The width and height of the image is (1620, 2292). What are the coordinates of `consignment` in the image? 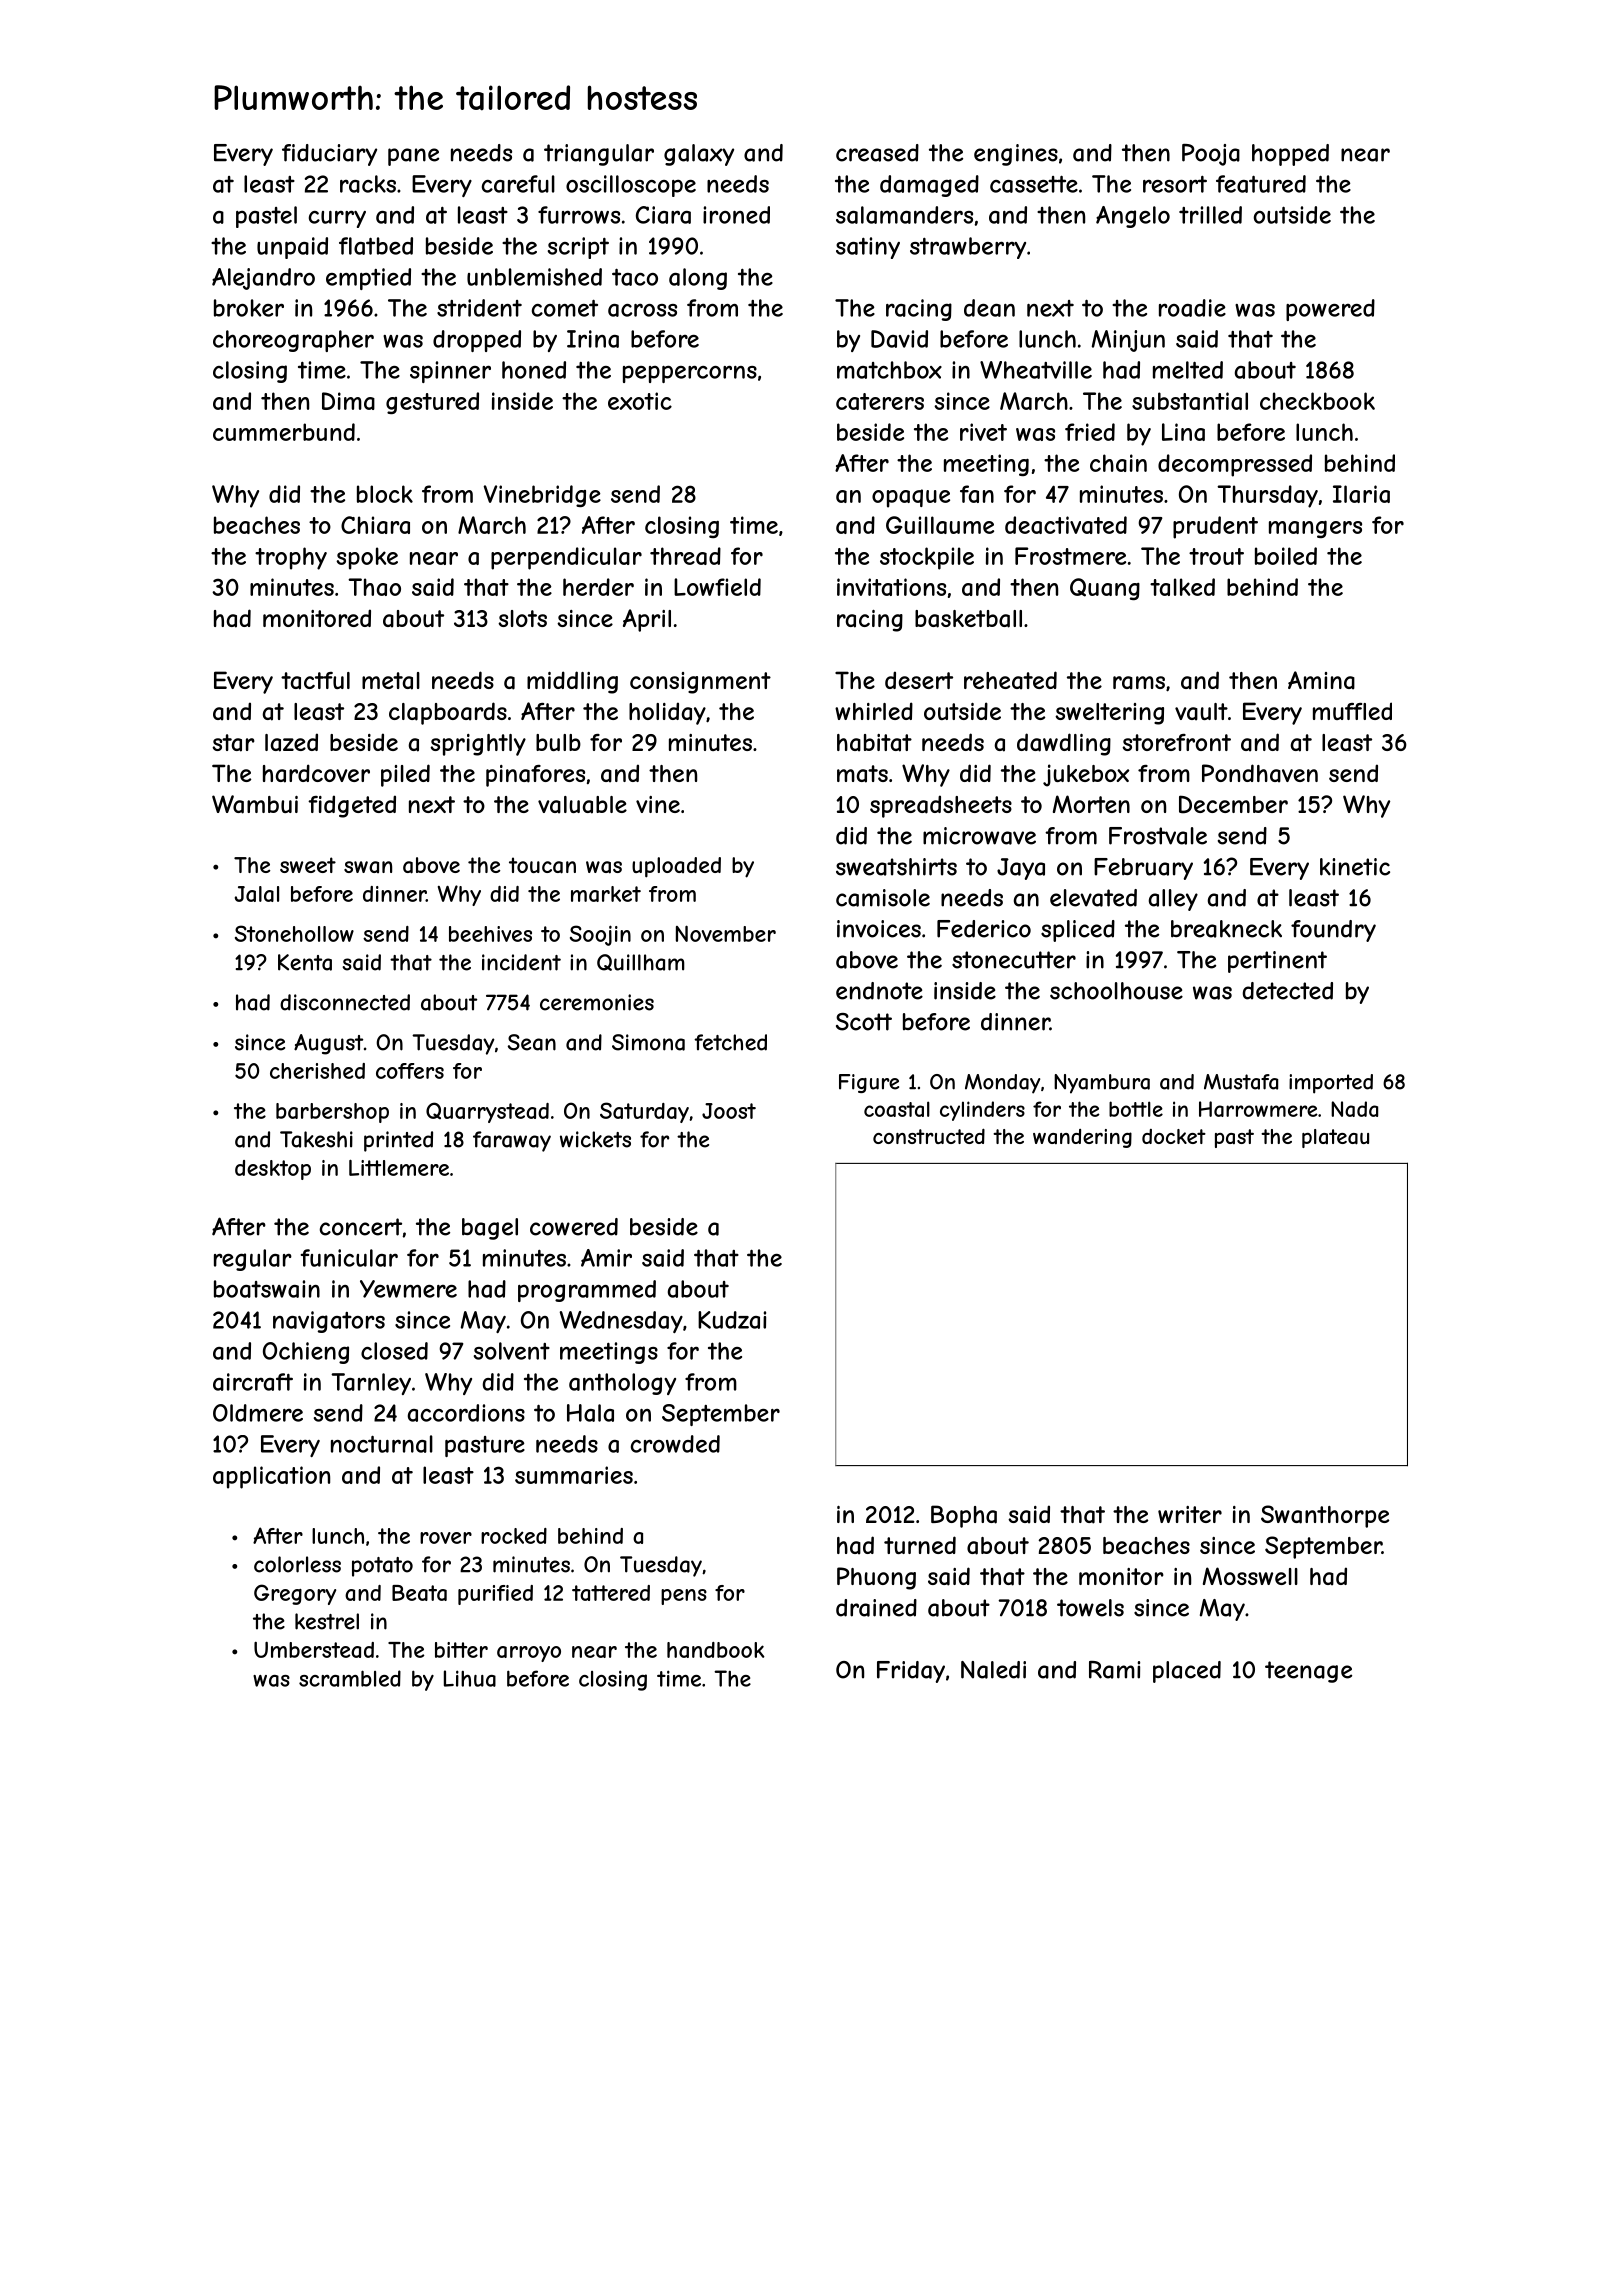 It's located at (700, 683).
